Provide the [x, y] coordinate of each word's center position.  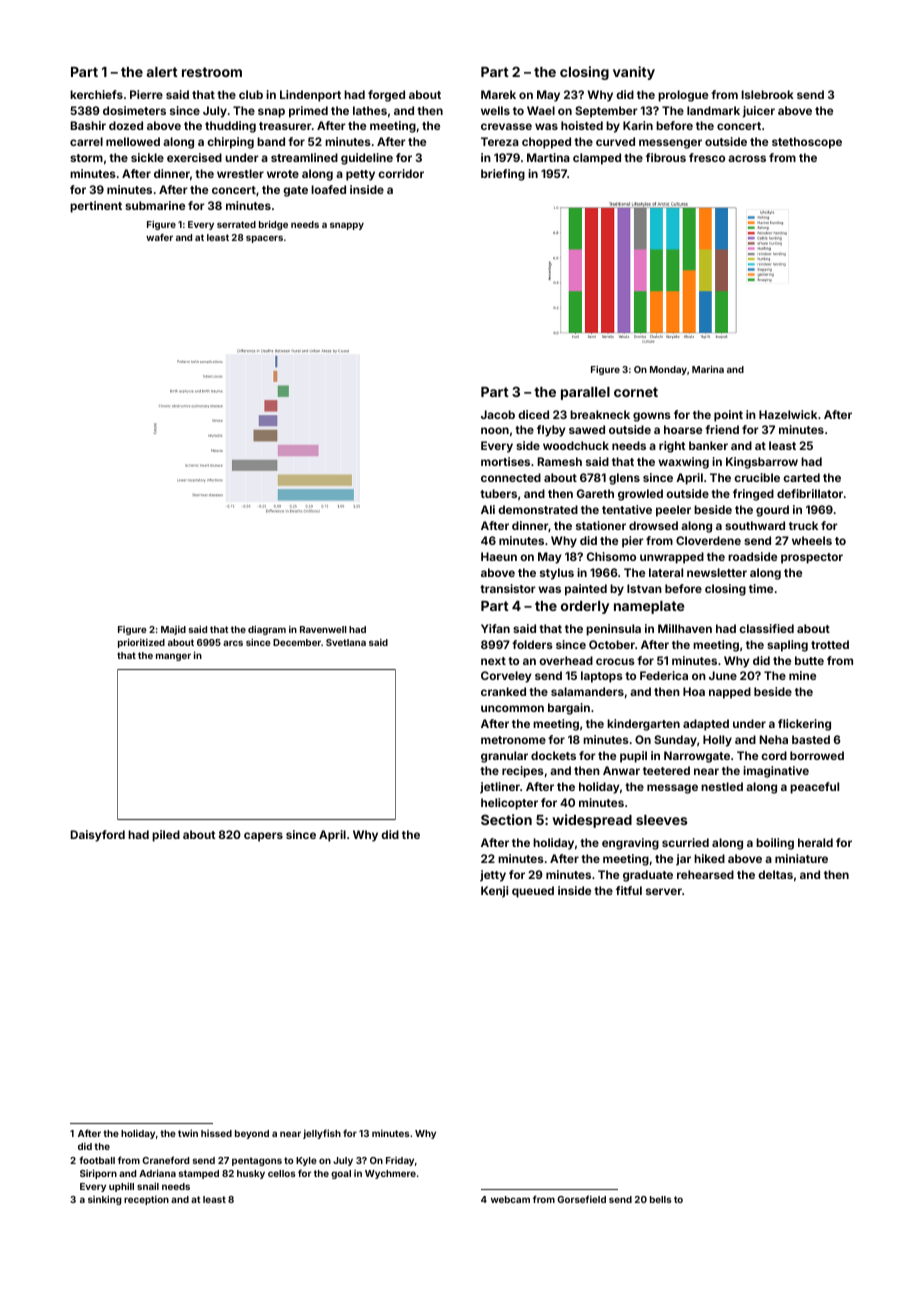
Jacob [498, 414]
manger [173, 657]
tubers [498, 493]
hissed [216, 1133]
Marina [708, 369]
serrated [236, 224]
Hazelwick [788, 414]
